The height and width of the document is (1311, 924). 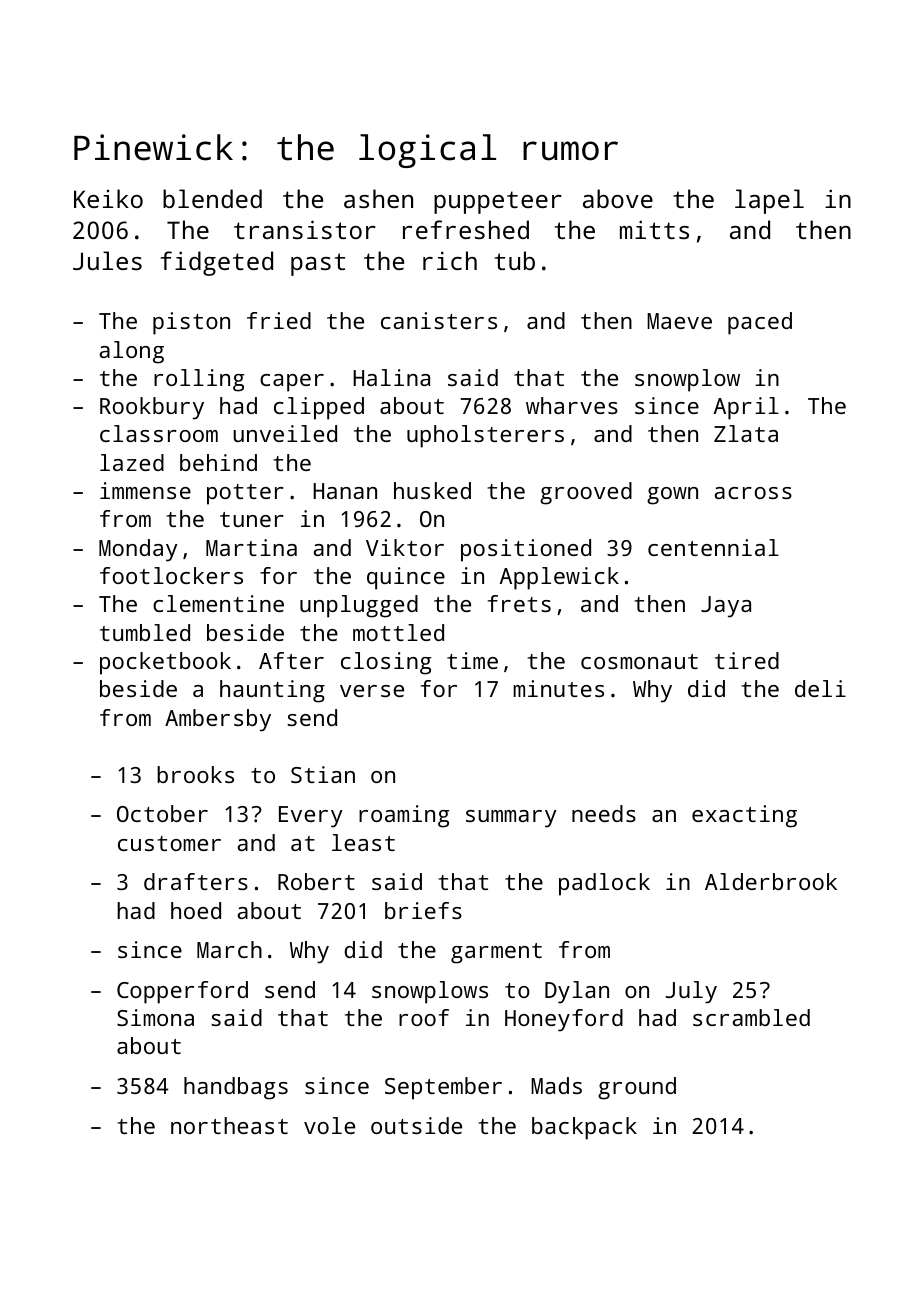 What do you see at coordinates (212, 198) in the document?
I see `blended` at bounding box center [212, 198].
